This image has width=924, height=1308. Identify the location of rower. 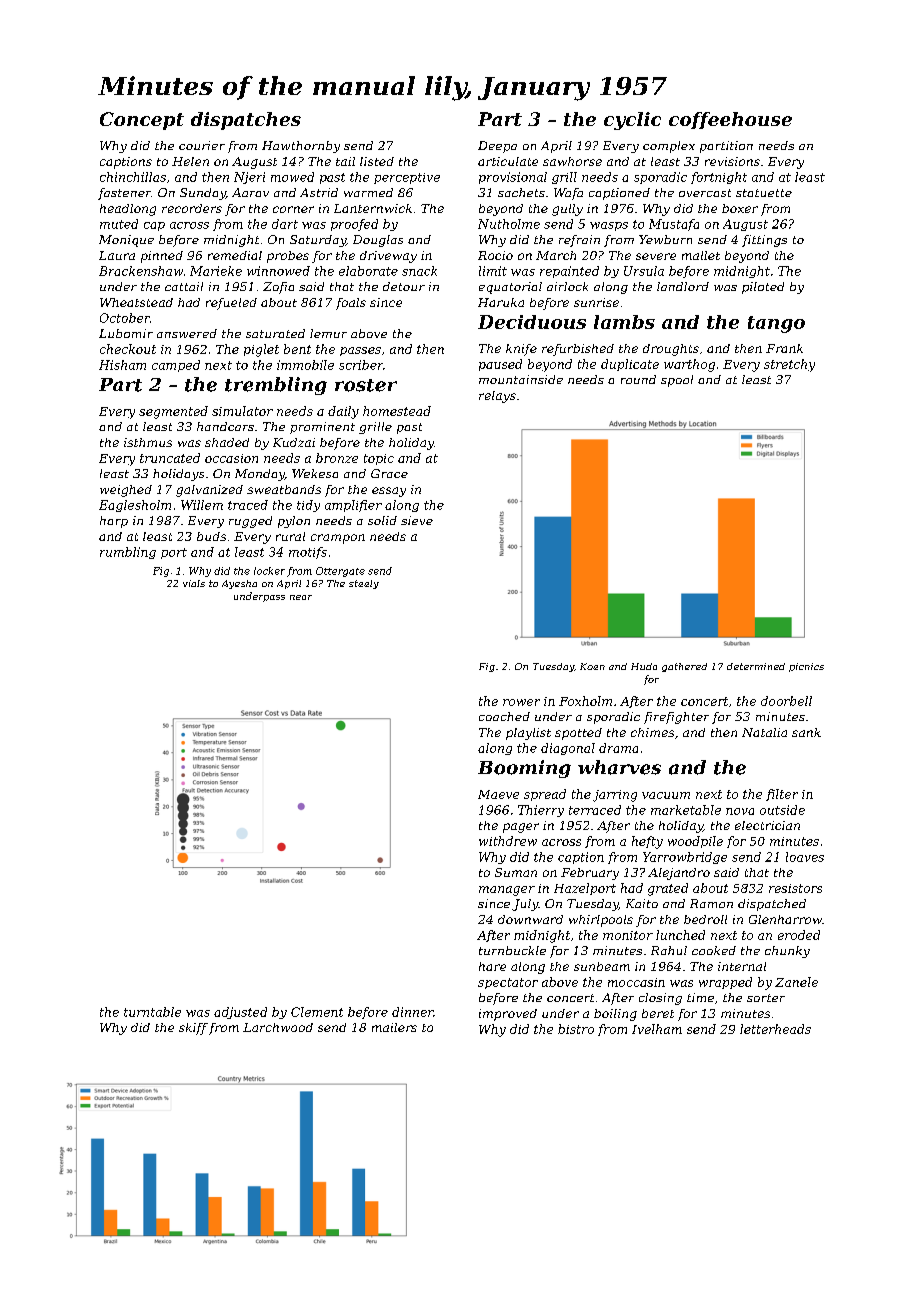
(521, 702).
